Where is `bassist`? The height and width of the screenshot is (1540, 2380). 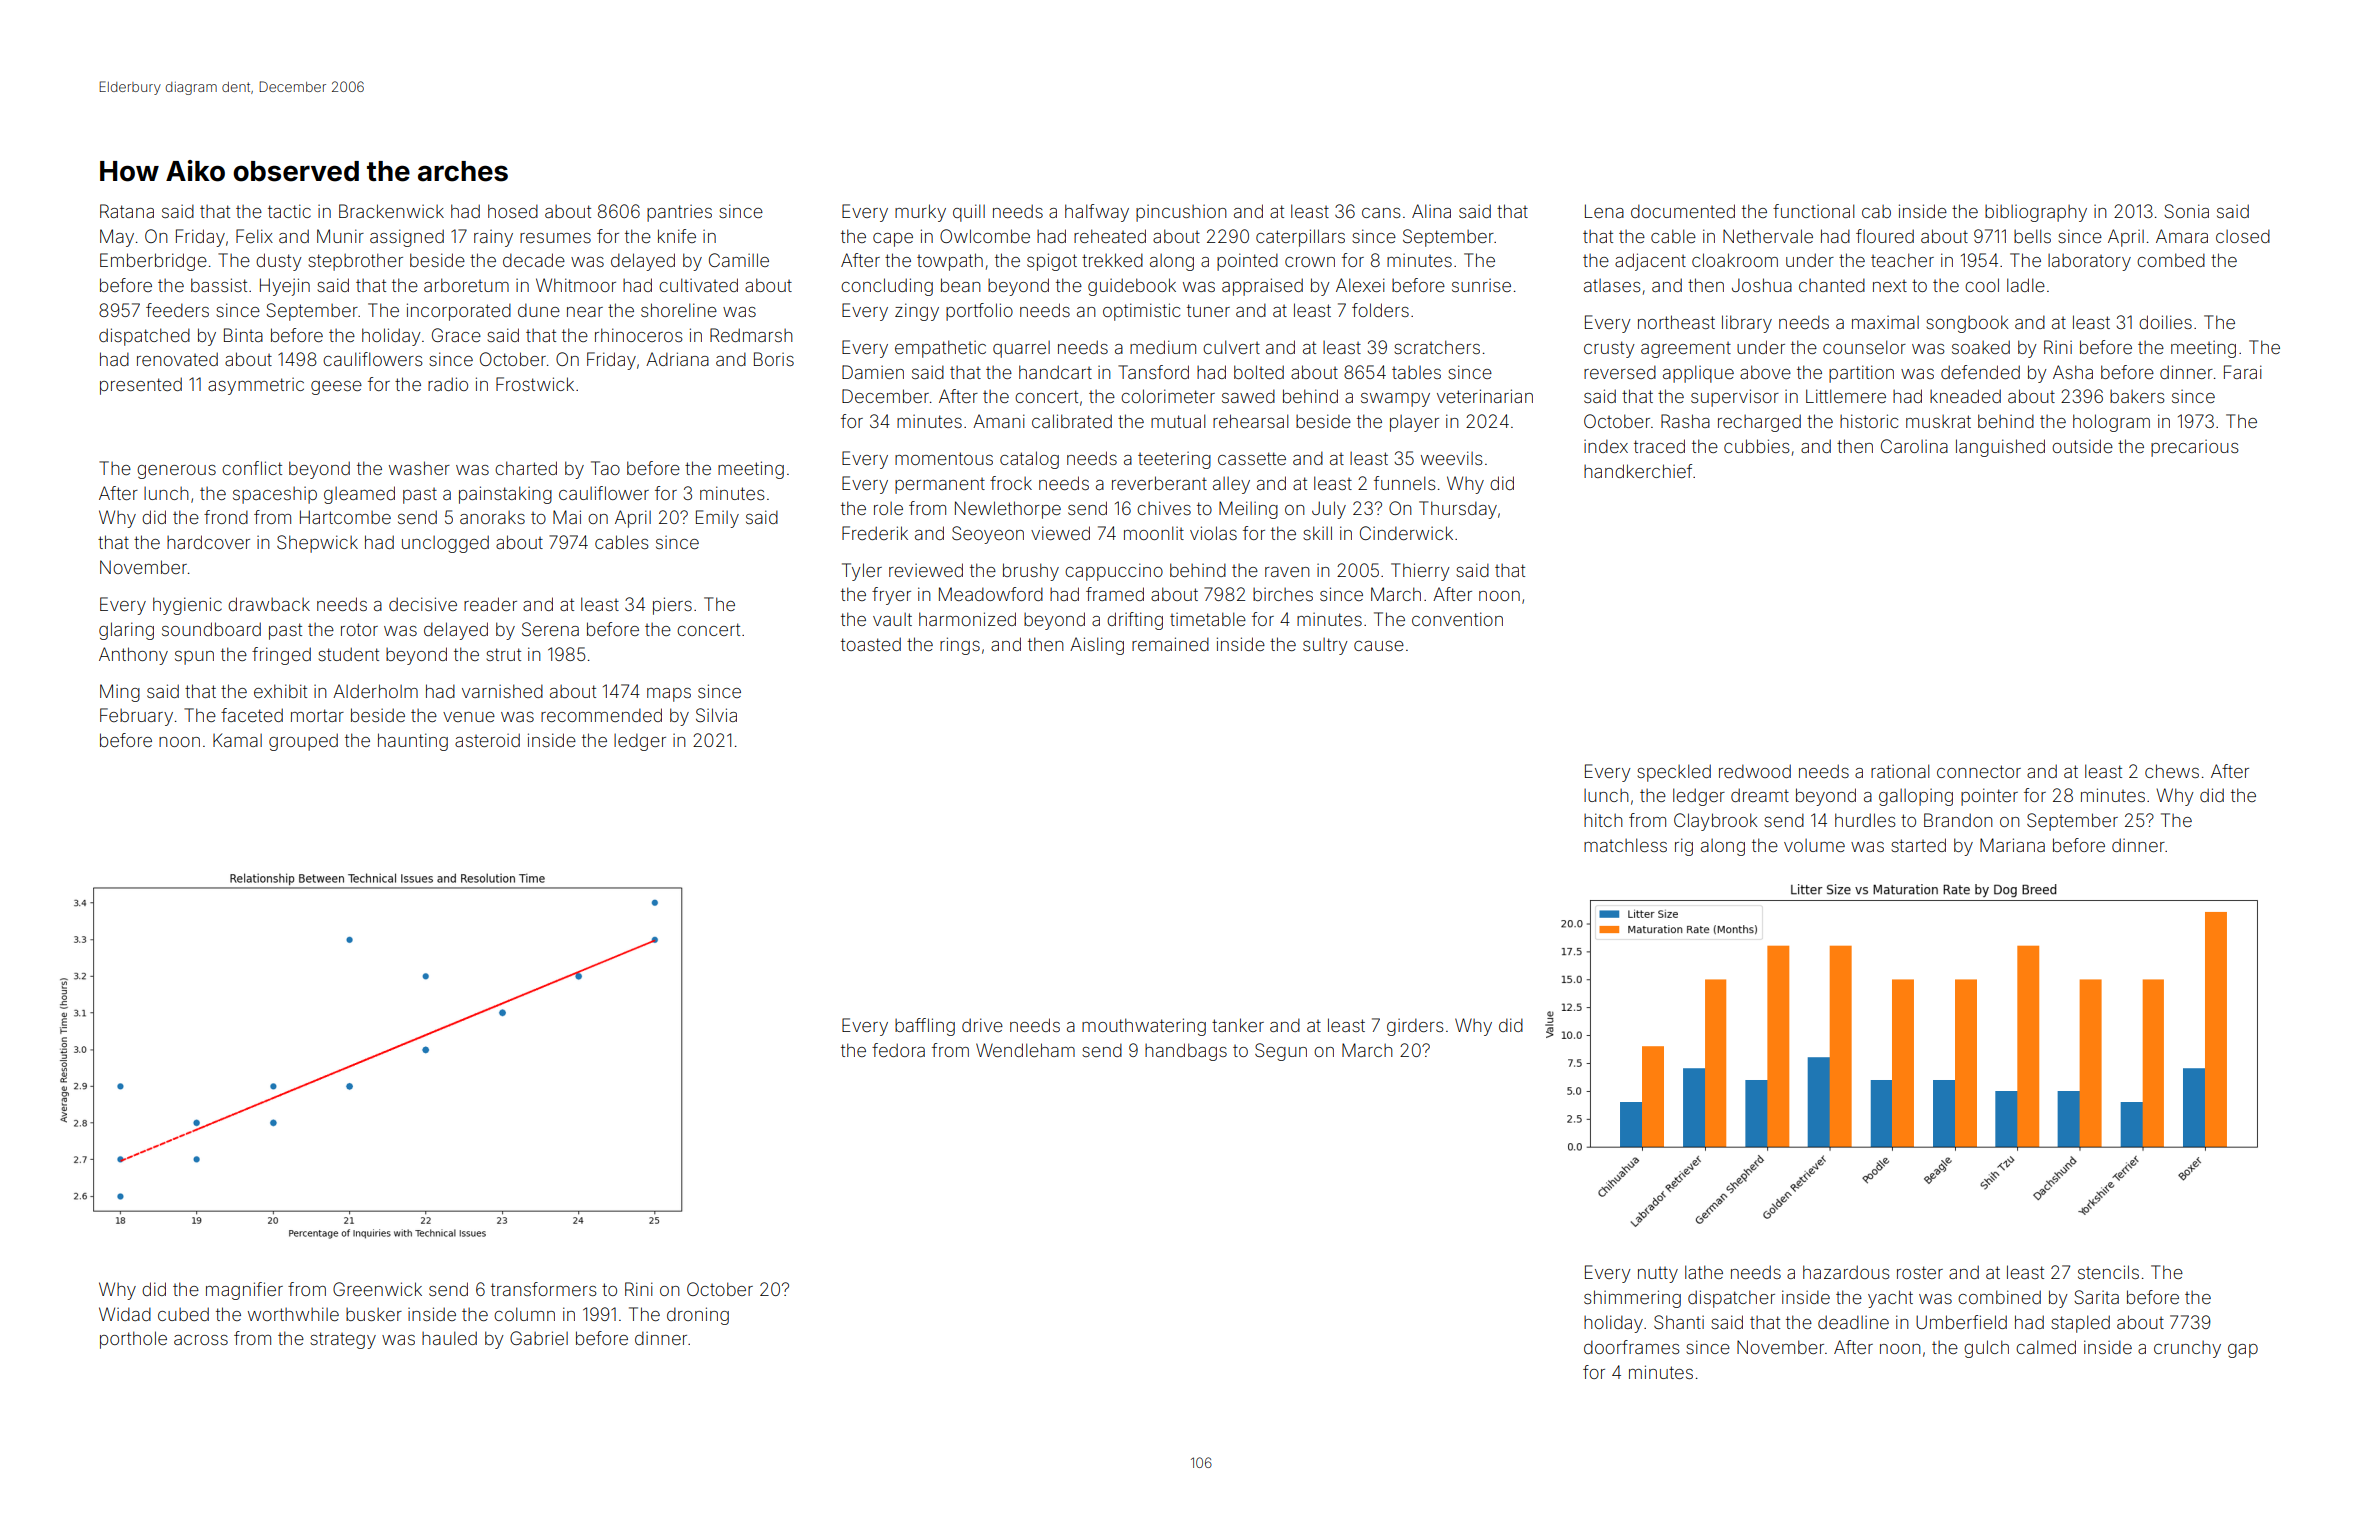
bassist is located at coordinates (219, 285).
